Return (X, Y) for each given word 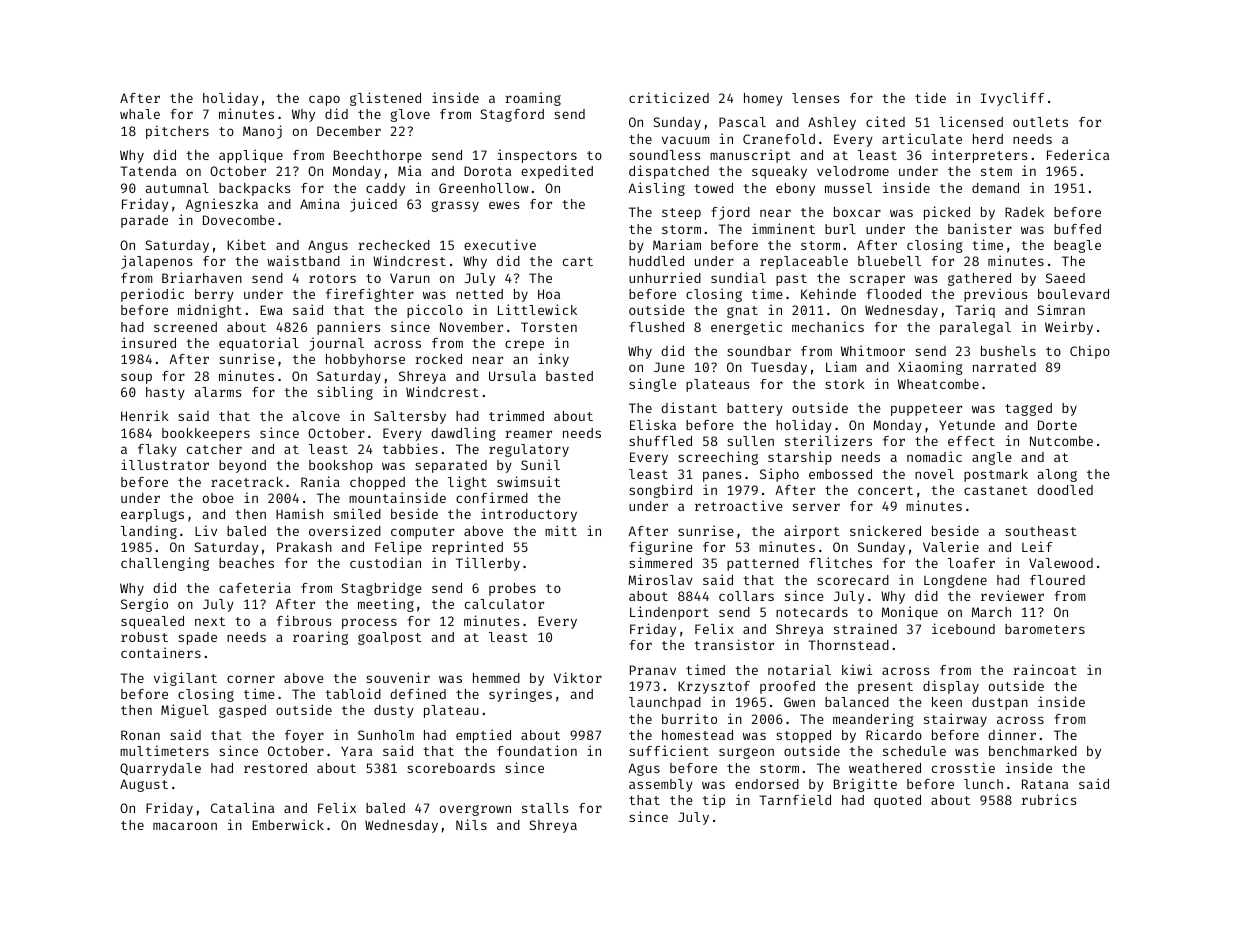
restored (275, 768)
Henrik (145, 415)
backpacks (254, 189)
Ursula (512, 376)
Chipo (1090, 352)
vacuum (685, 140)
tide (930, 97)
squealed (152, 622)
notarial (799, 669)
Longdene (955, 581)
